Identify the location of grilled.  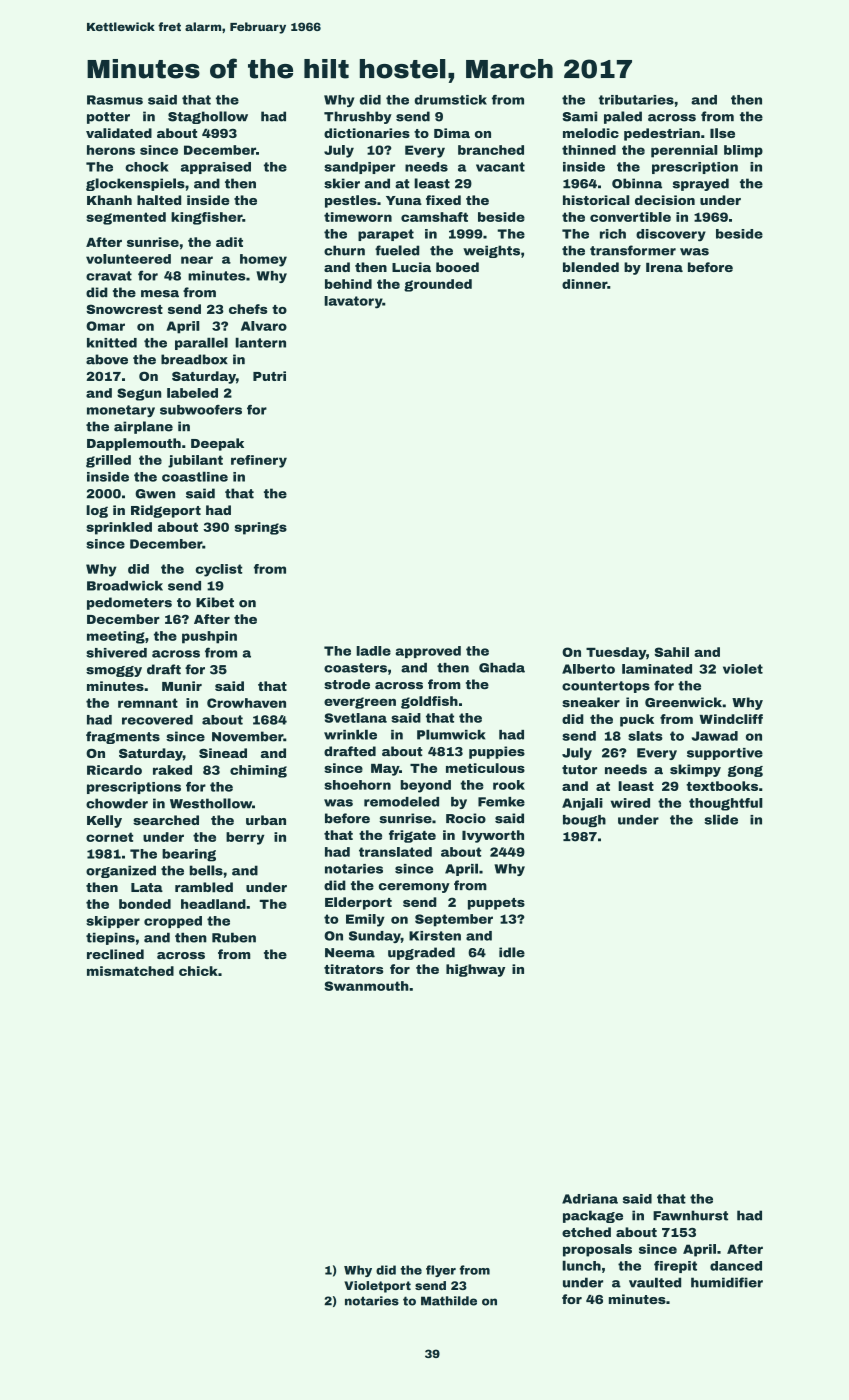
(108, 461).
